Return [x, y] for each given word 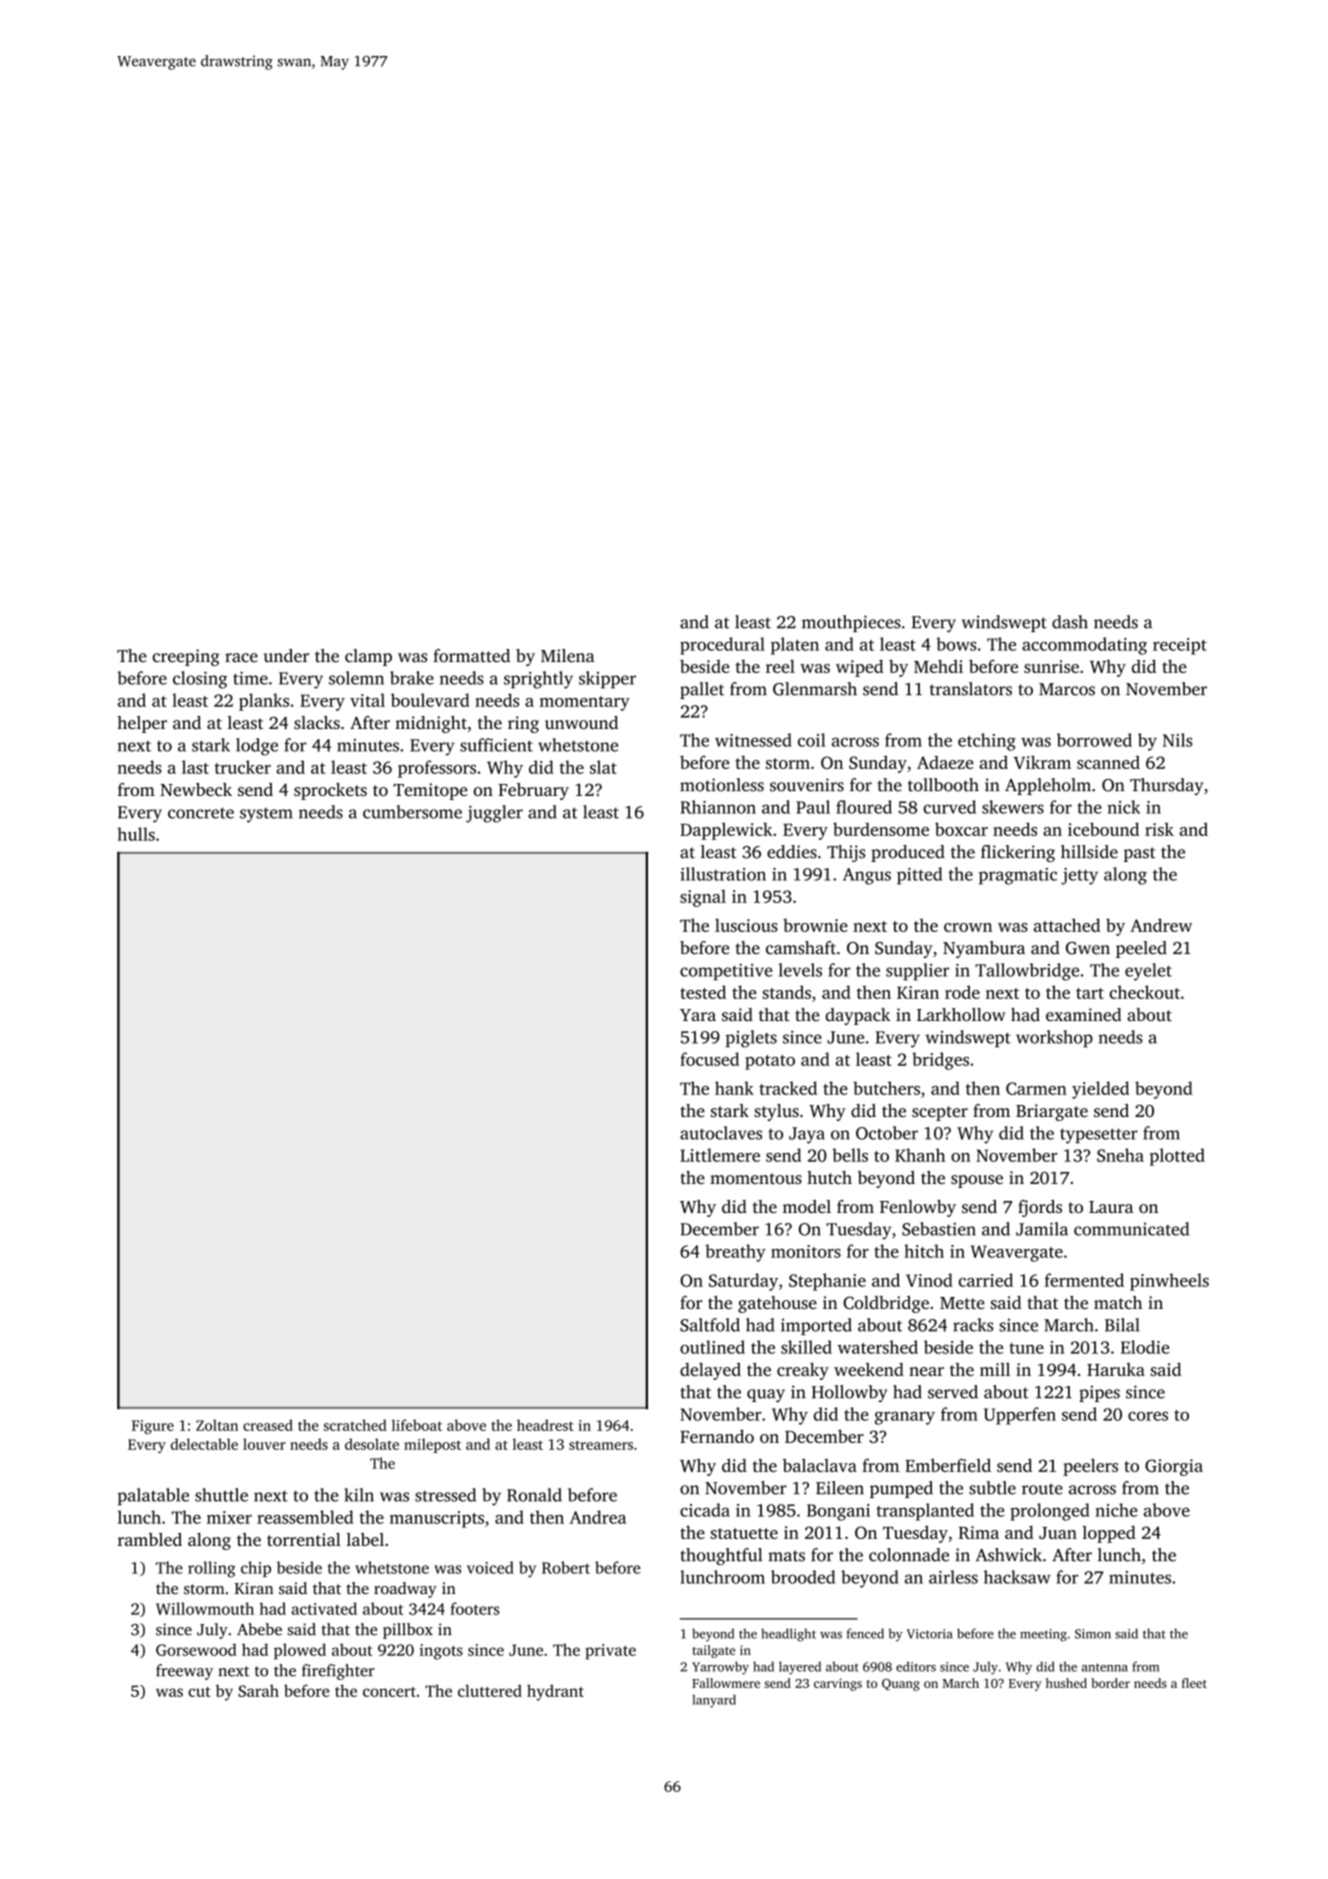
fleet [1194, 1683]
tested [703, 992]
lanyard [714, 1701]
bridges [940, 1061]
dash [1070, 622]
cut [199, 1692]
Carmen [1036, 1088]
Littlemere [720, 1155]
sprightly [538, 680]
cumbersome [412, 812]
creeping [186, 657]
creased [268, 1425]
